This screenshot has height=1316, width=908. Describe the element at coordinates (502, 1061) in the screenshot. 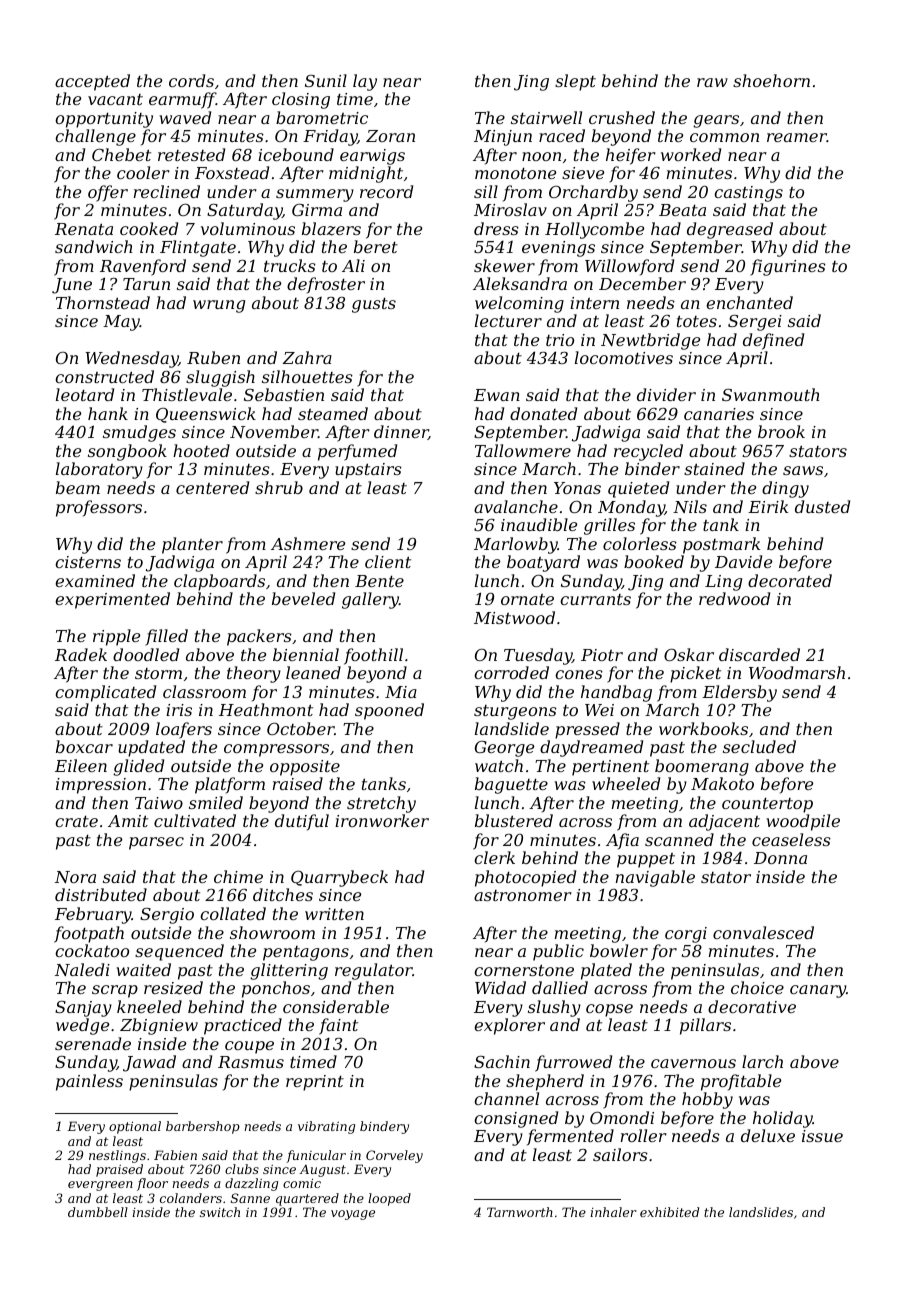

I see `Sachin` at that location.
